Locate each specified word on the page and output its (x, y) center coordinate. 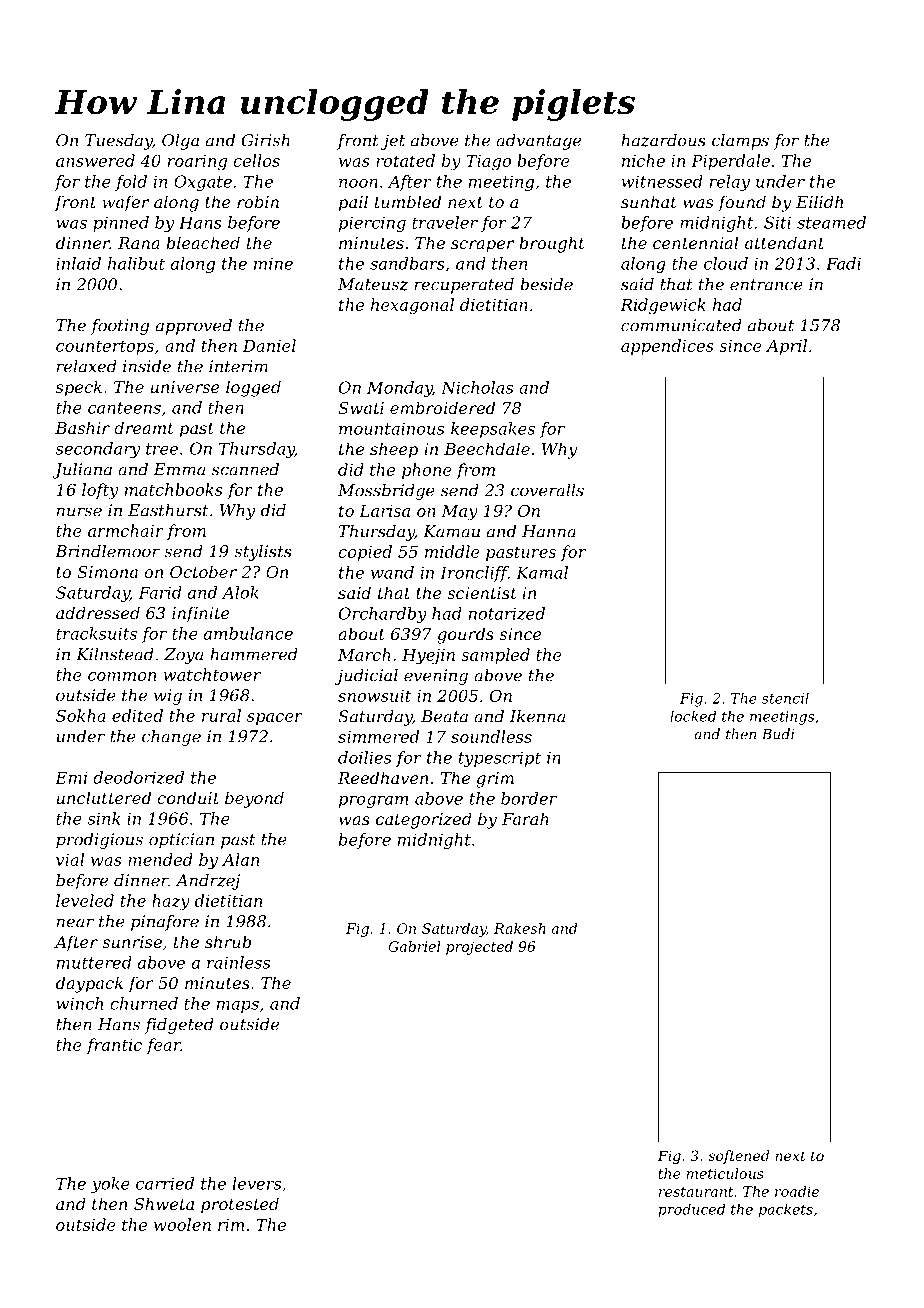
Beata (444, 716)
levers (257, 1183)
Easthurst (168, 510)
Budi (778, 734)
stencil (785, 698)
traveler (445, 222)
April (786, 347)
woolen (182, 1224)
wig (168, 697)
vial (70, 859)
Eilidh (819, 201)
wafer (126, 203)
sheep (394, 450)
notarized (507, 613)
